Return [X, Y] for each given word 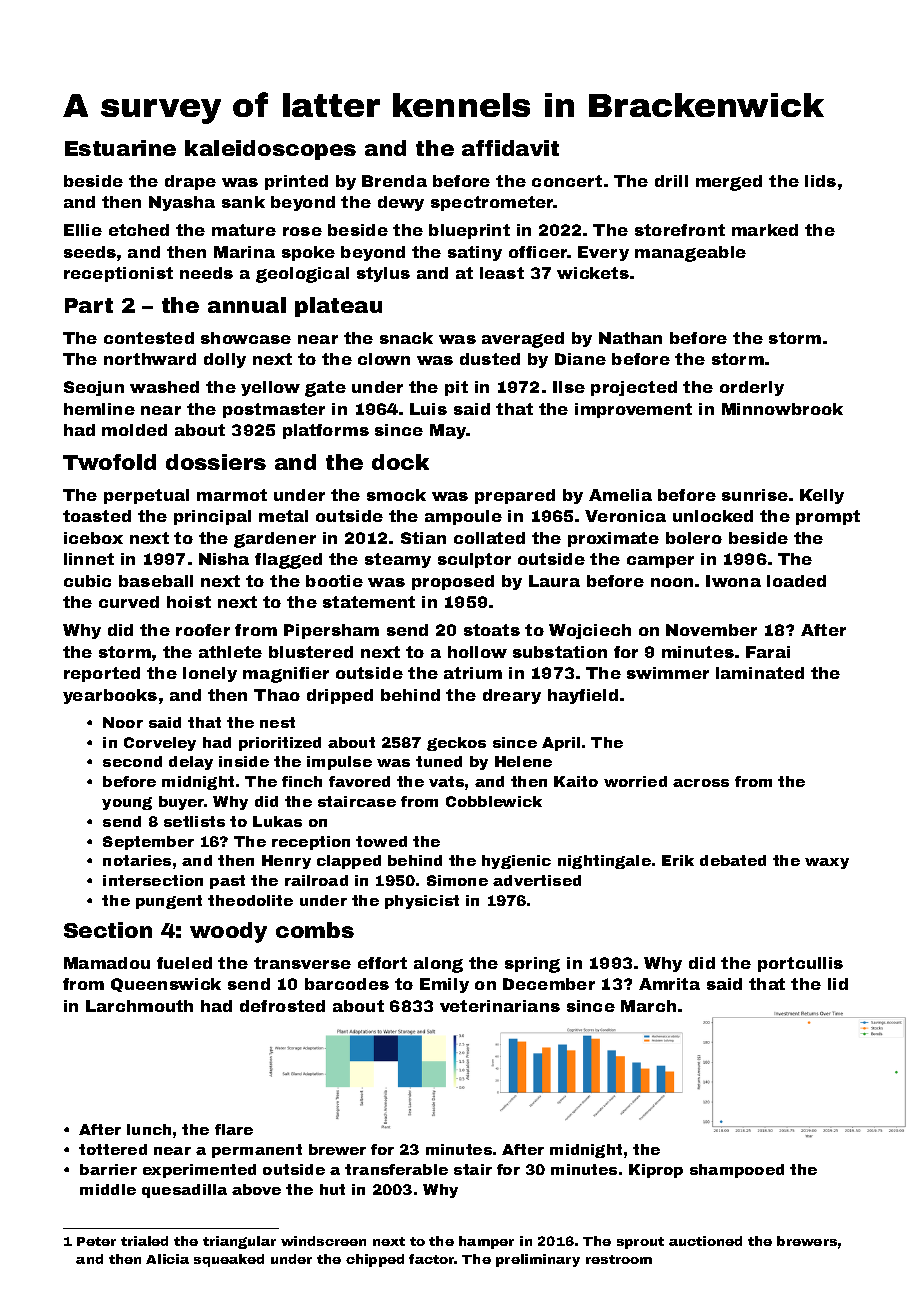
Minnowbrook [782, 409]
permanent [257, 1151]
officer [538, 252]
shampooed [737, 1171]
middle [108, 1189]
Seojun [94, 388]
